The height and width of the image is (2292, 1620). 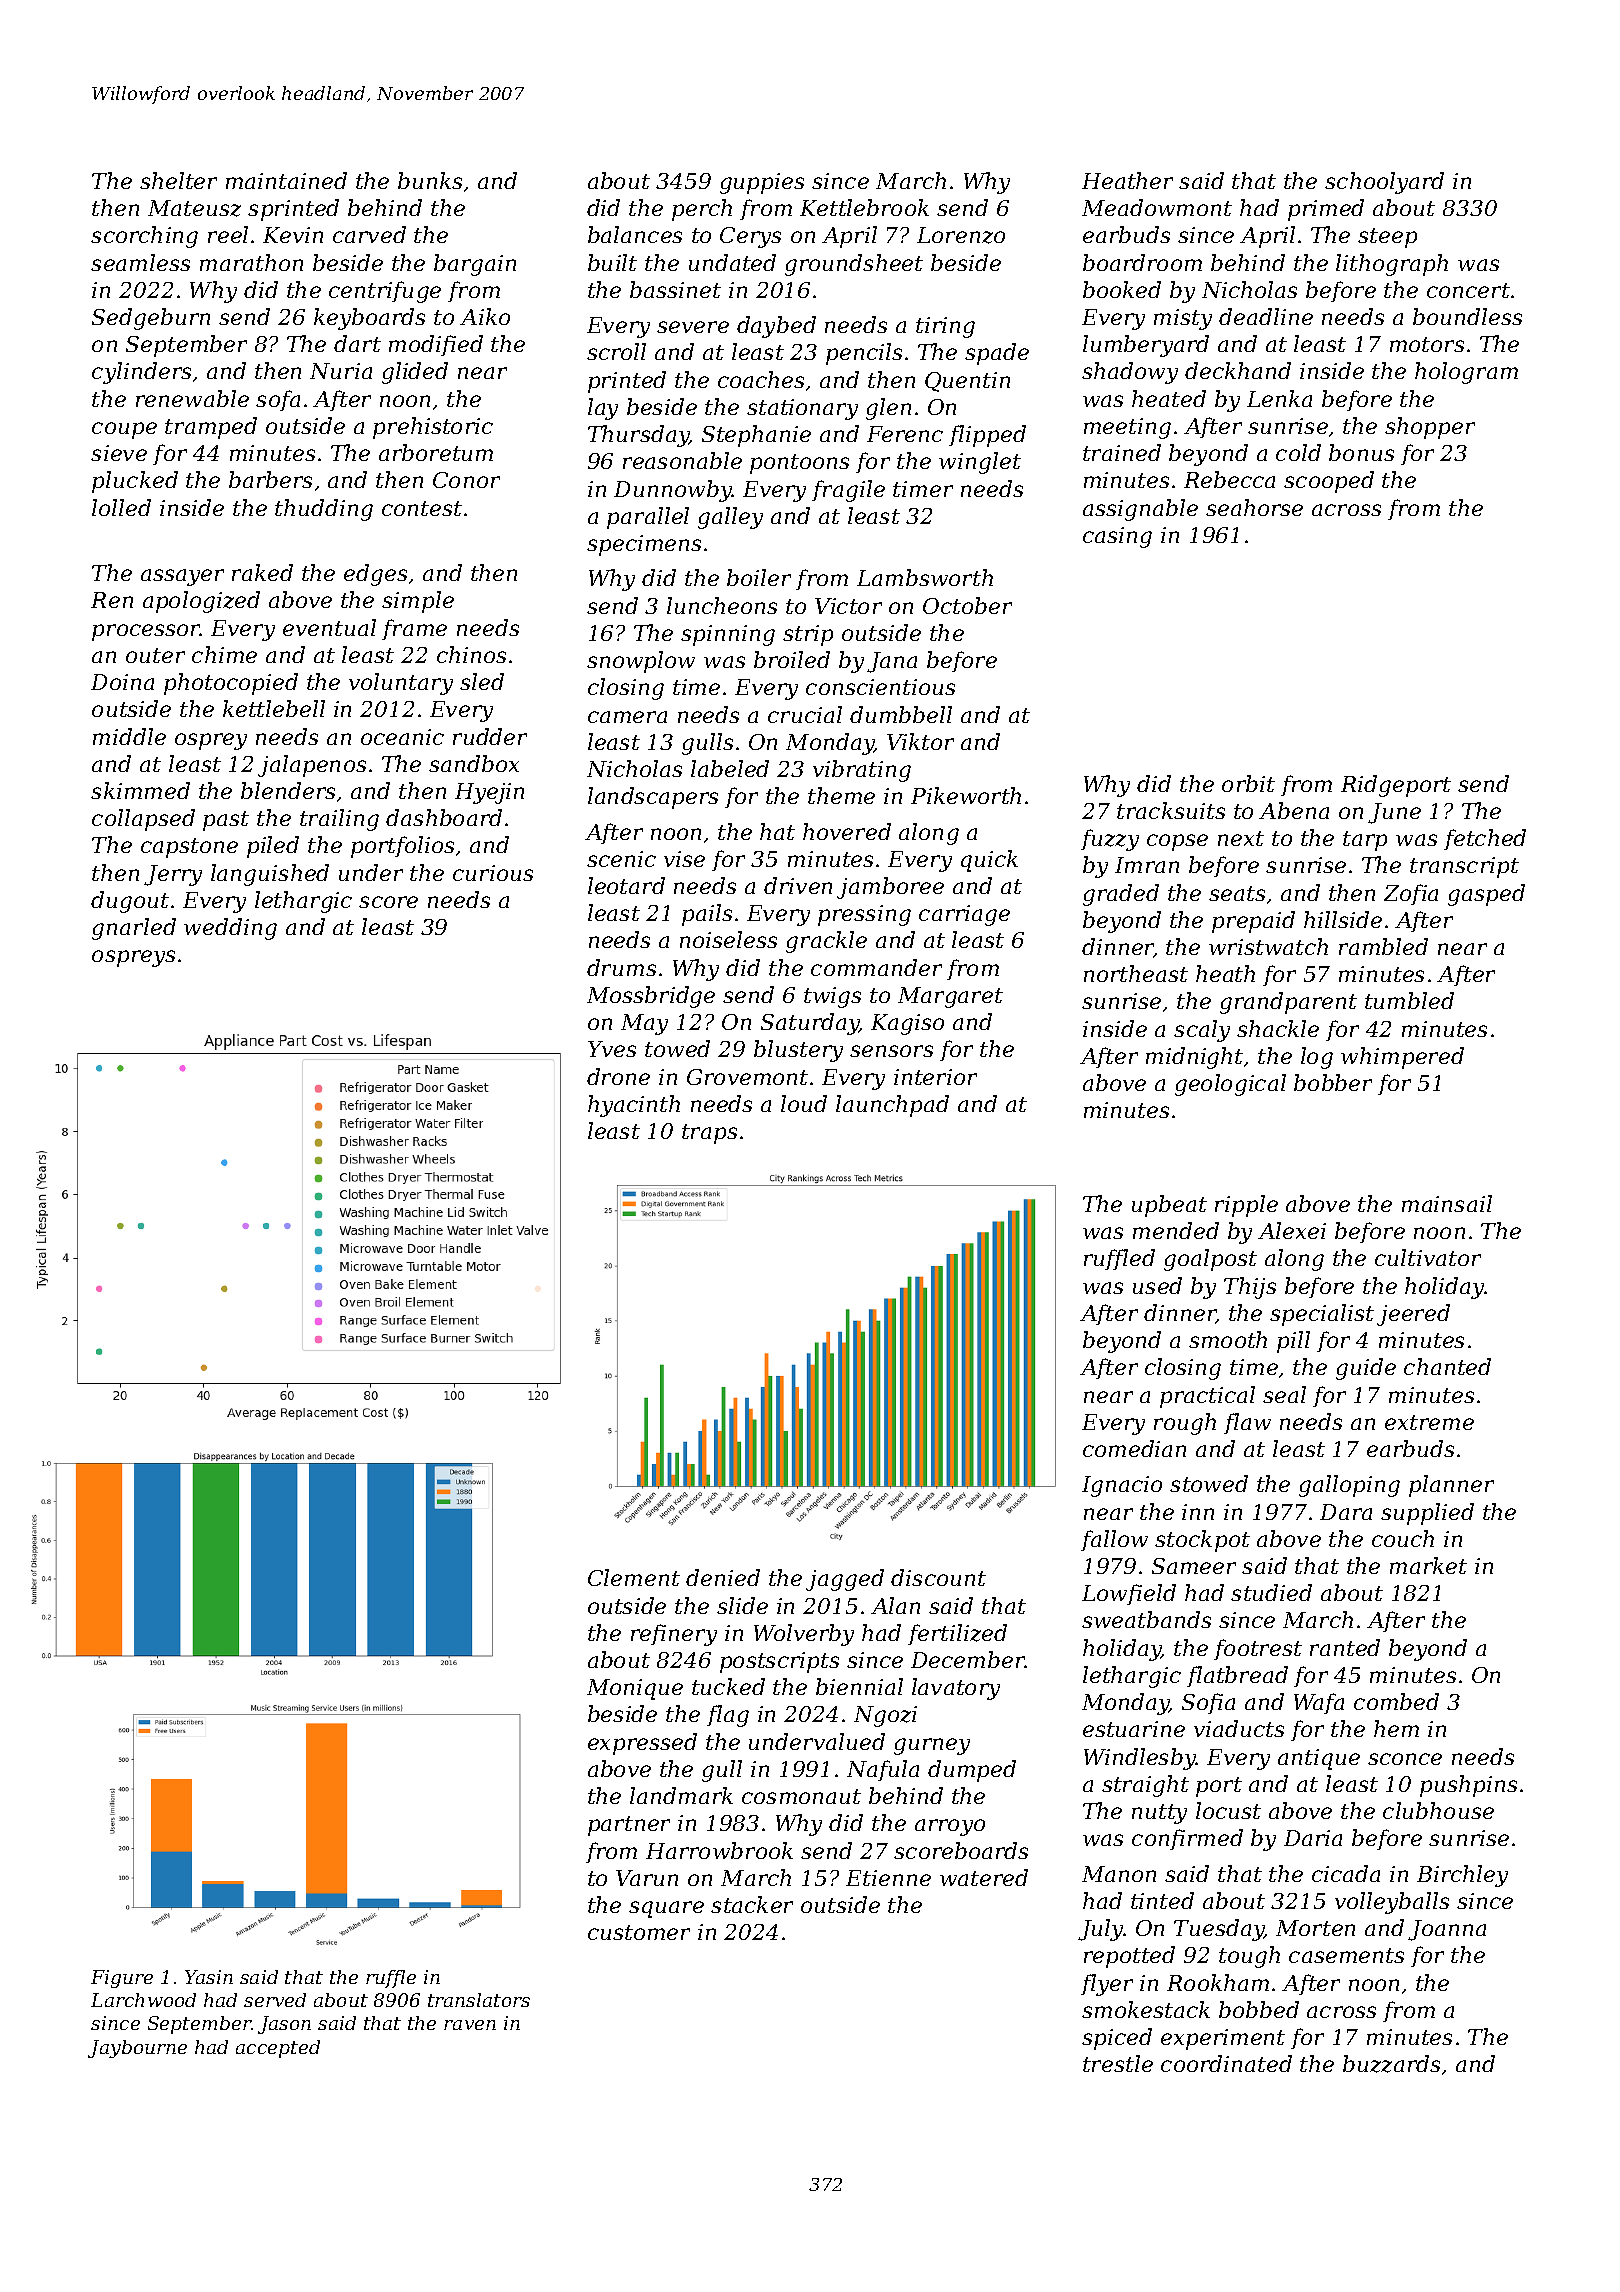 I want to click on guppies, so click(x=762, y=183).
